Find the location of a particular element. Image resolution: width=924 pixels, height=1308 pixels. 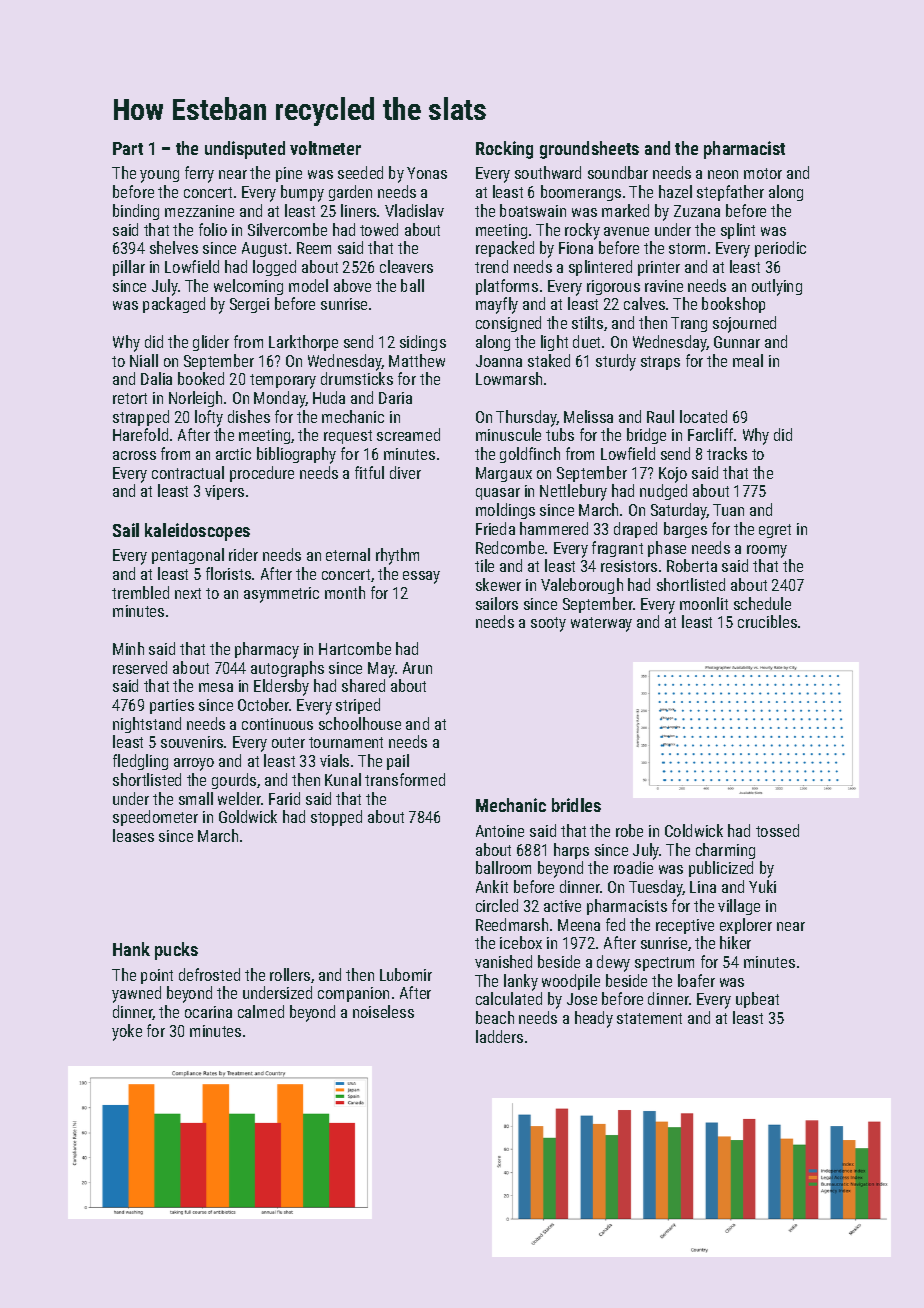

skewer is located at coordinates (498, 584).
